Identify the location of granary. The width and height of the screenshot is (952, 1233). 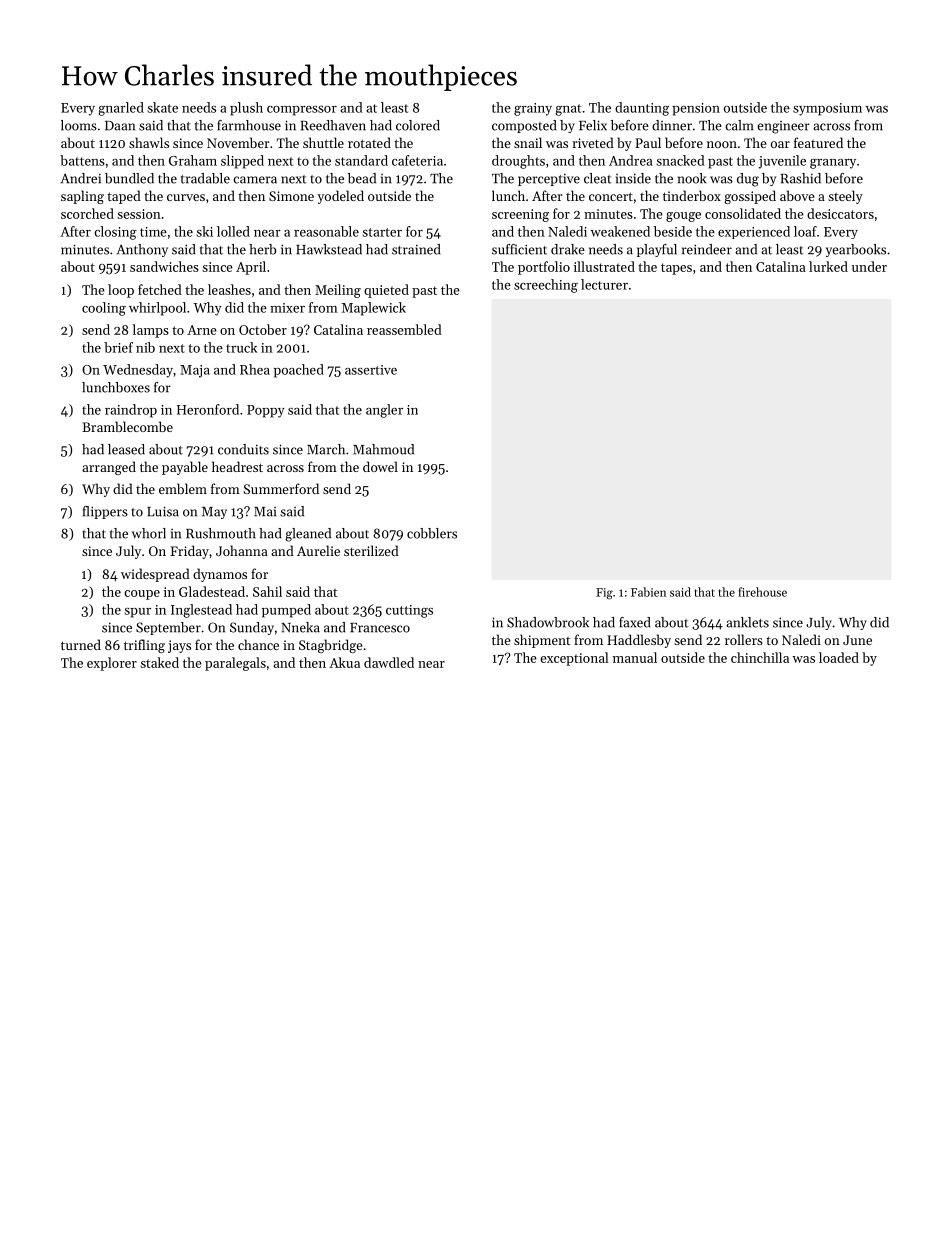
(833, 164).
